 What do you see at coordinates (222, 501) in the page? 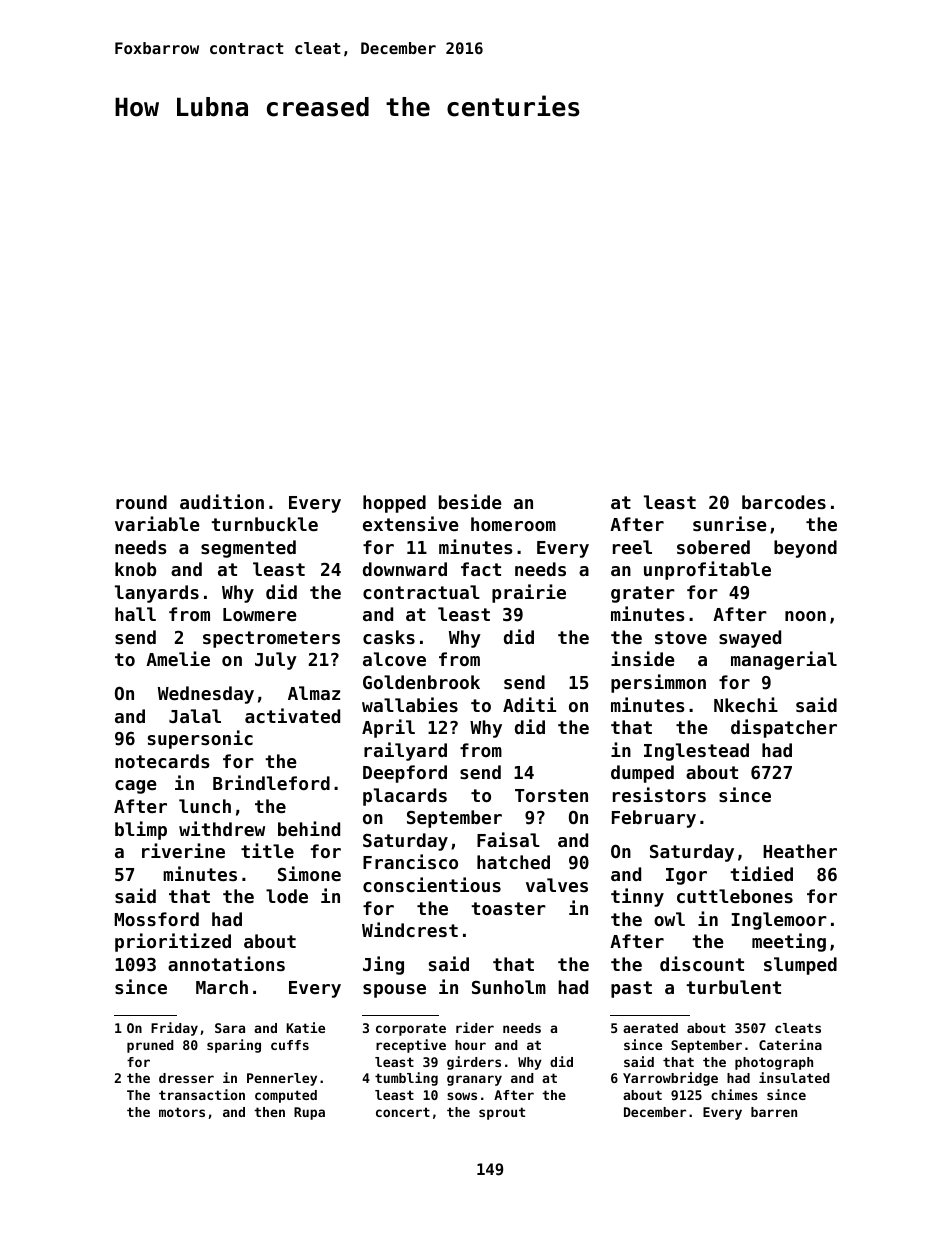
I see `audition` at bounding box center [222, 501].
